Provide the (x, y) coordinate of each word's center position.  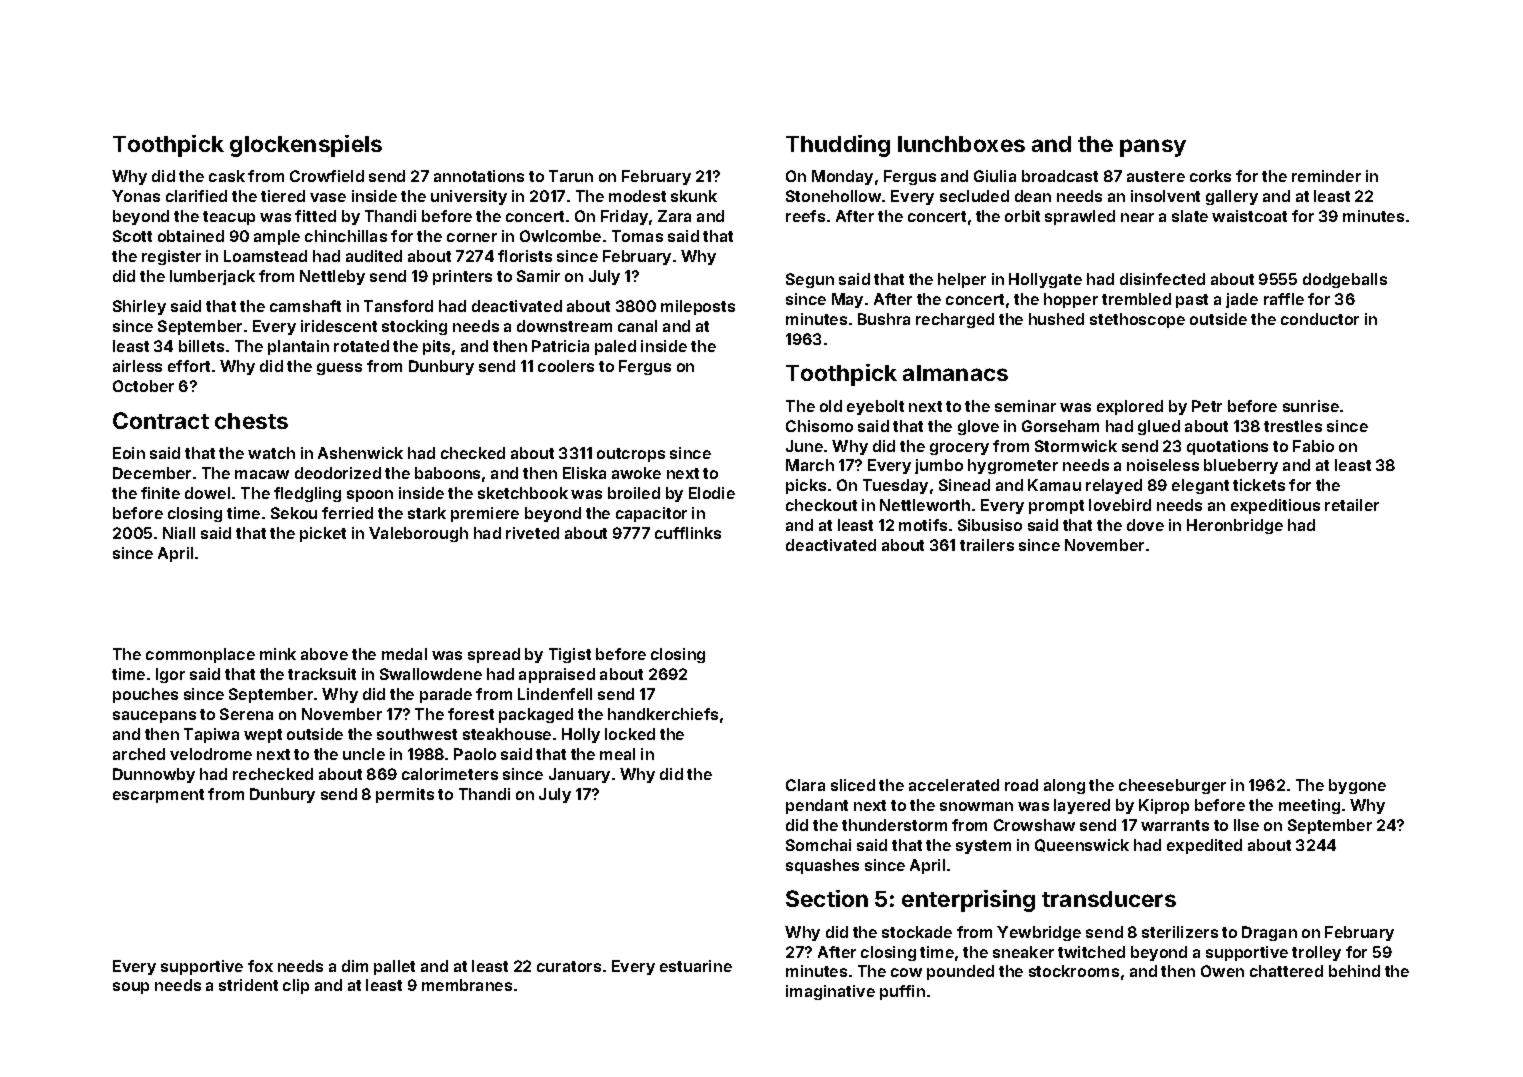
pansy (1153, 148)
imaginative (830, 992)
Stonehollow (834, 196)
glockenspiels (306, 146)
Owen (1222, 971)
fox (260, 966)
